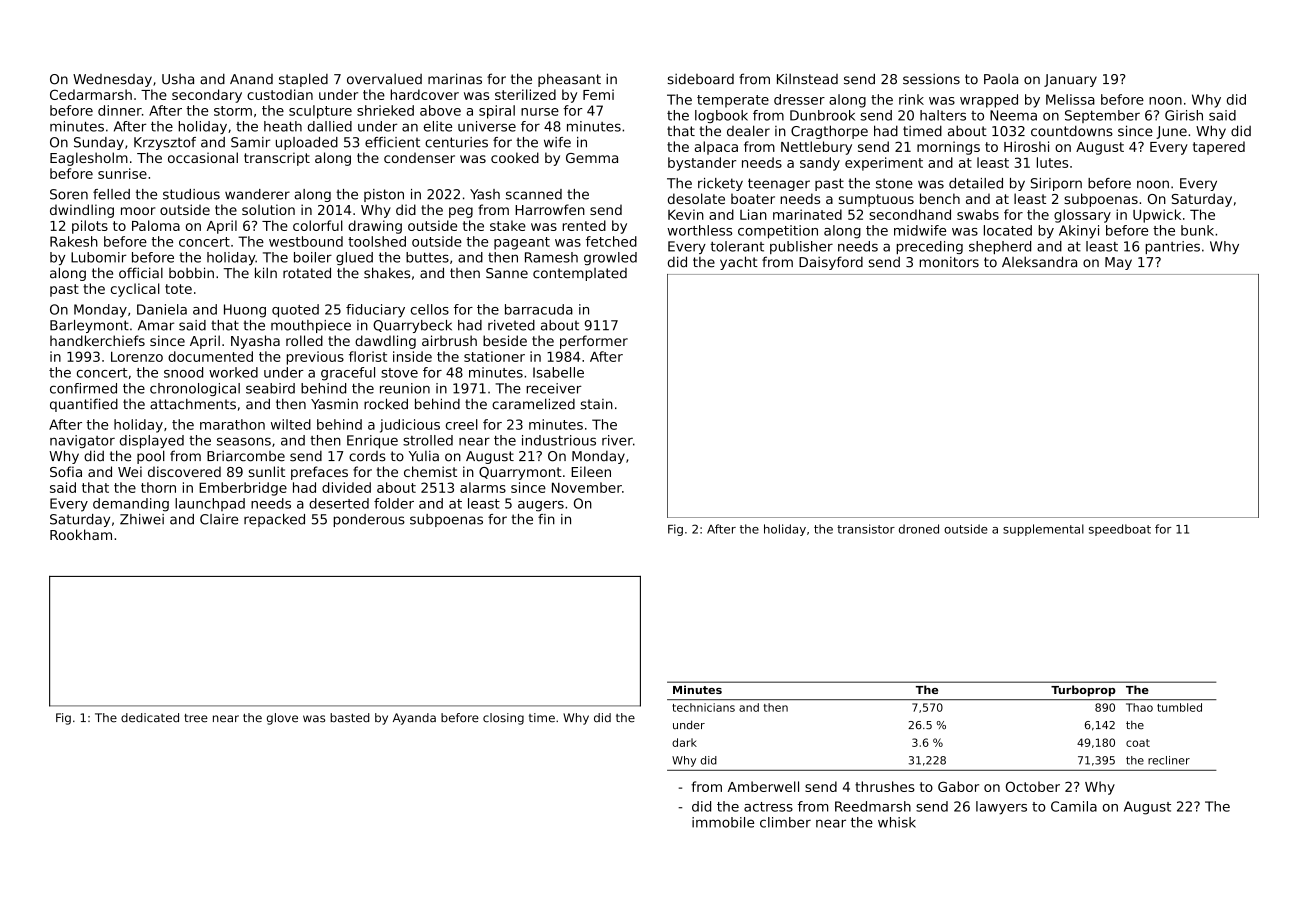 Image resolution: width=1308 pixels, height=924 pixels. Describe the element at coordinates (931, 79) in the image. I see `sessions` at that location.
